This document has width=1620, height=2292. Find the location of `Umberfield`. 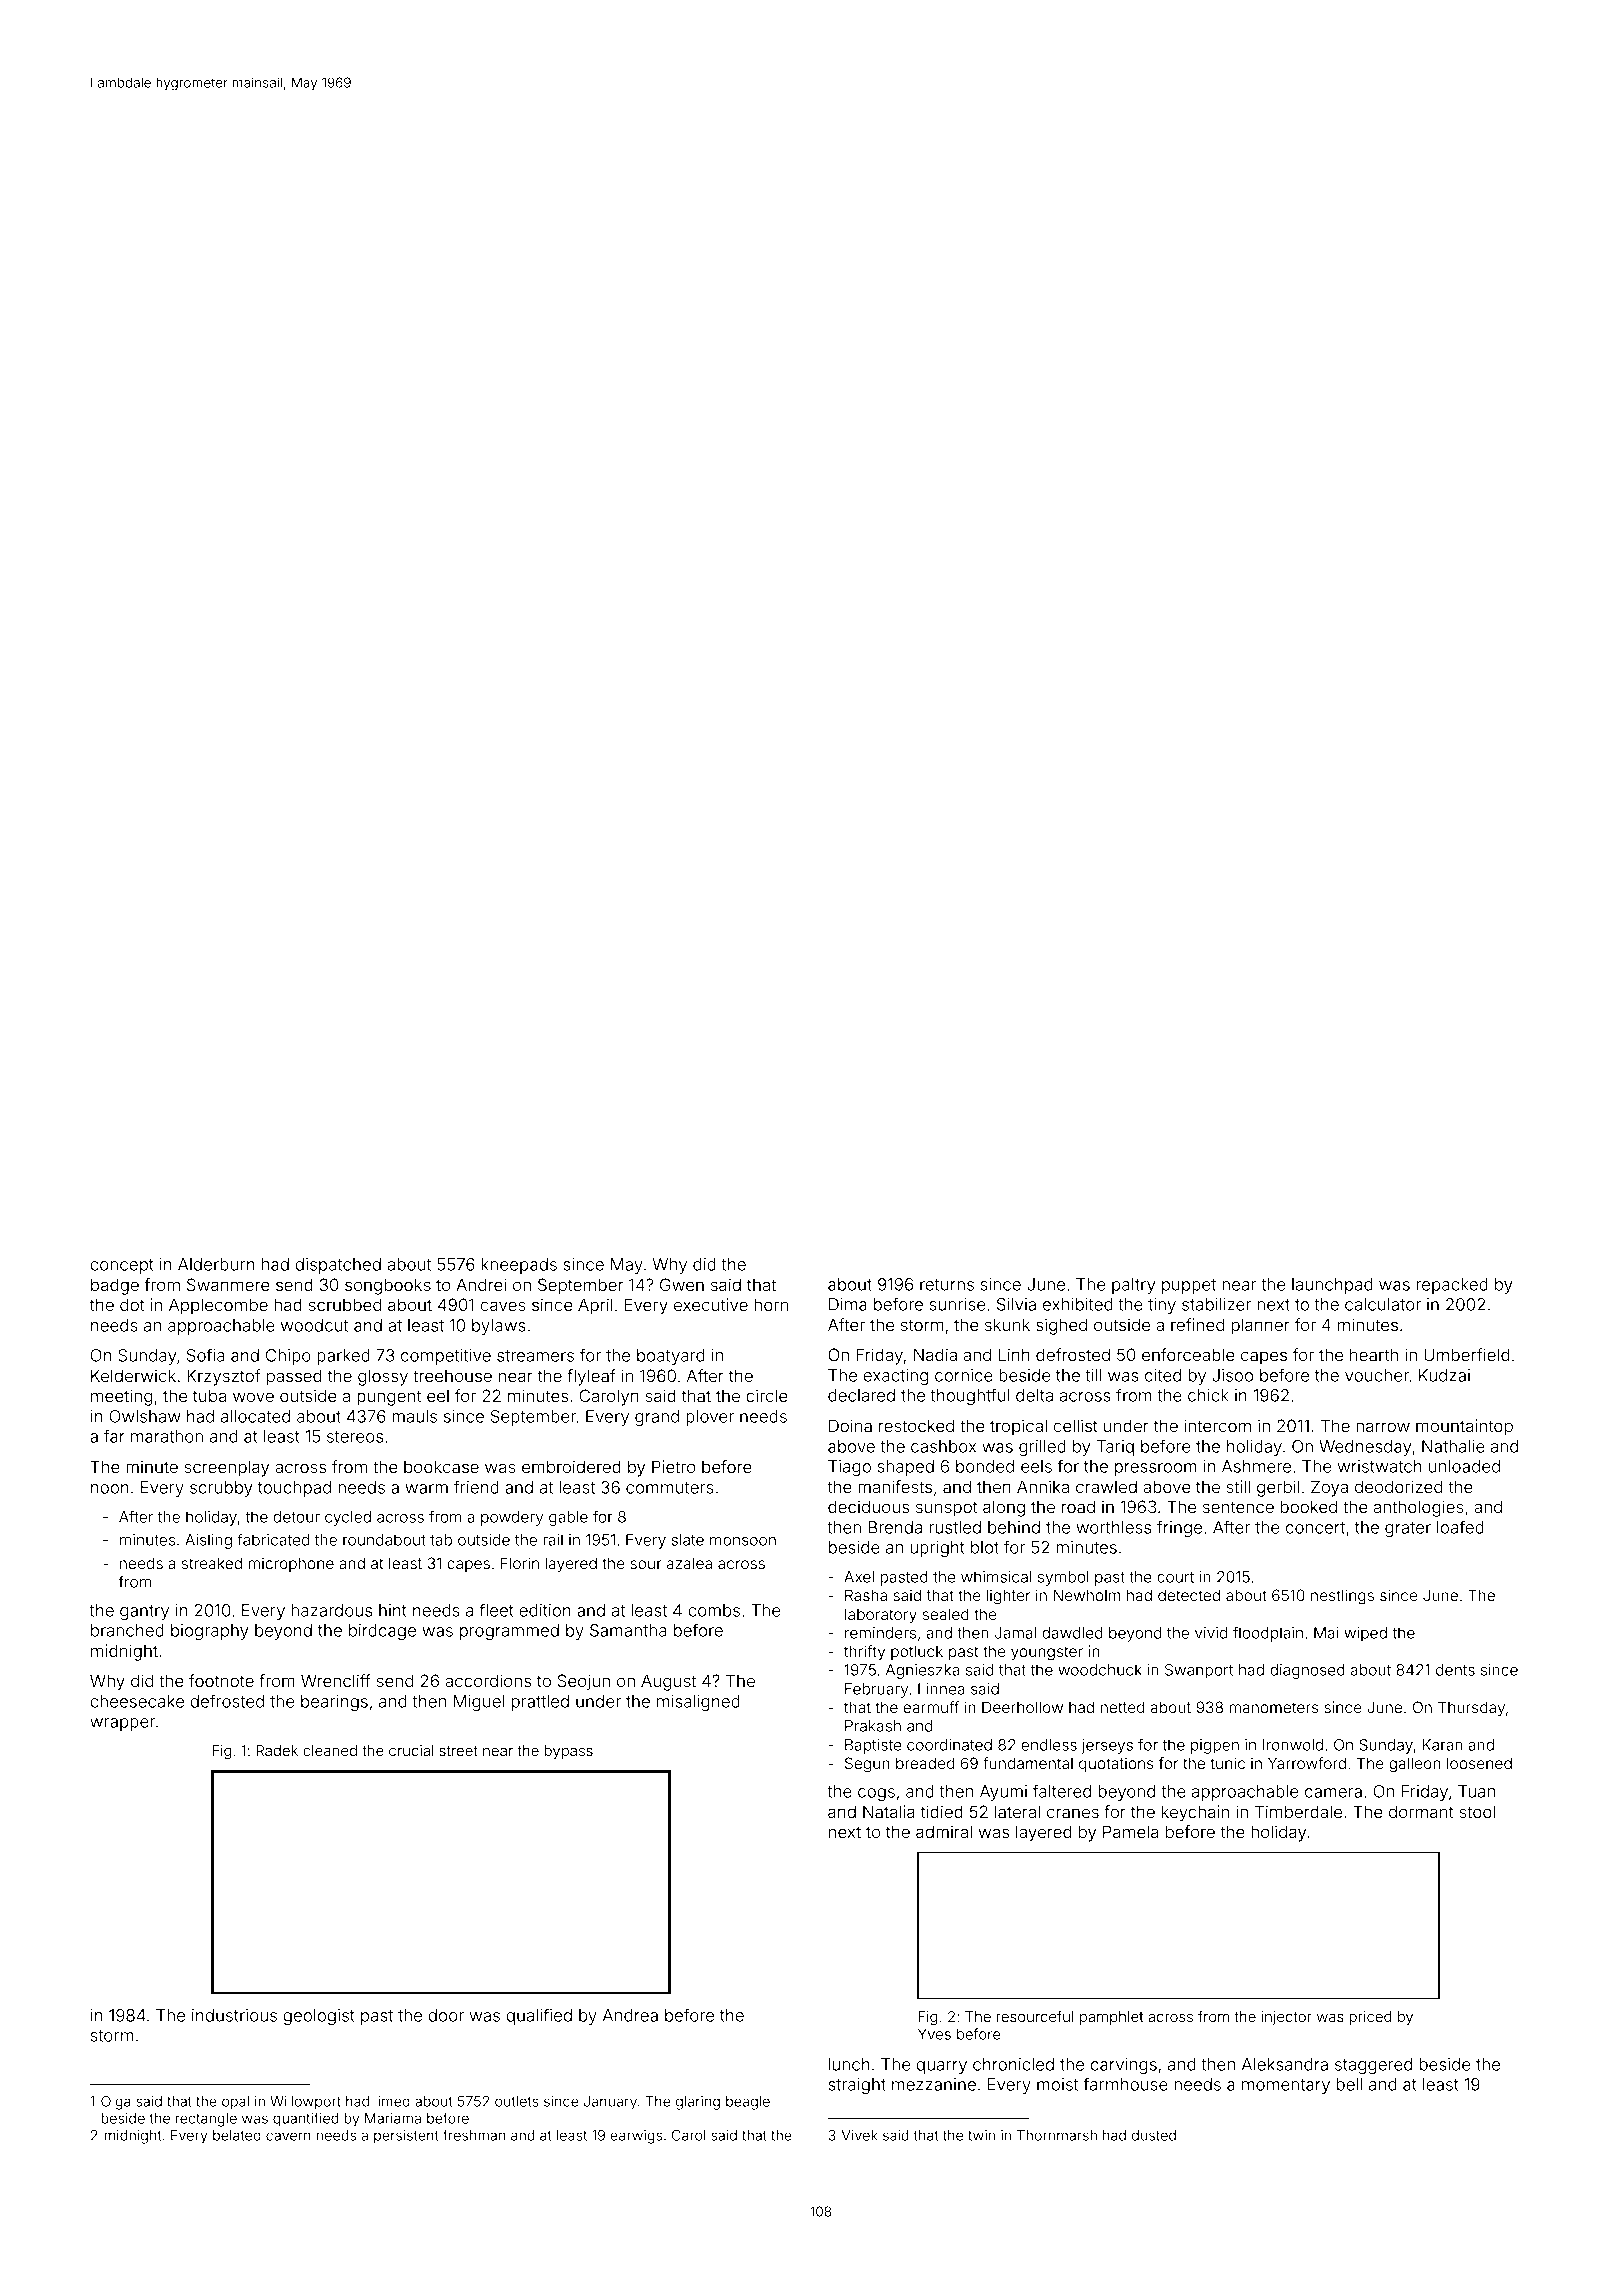

Umberfield is located at coordinates (1467, 1354).
